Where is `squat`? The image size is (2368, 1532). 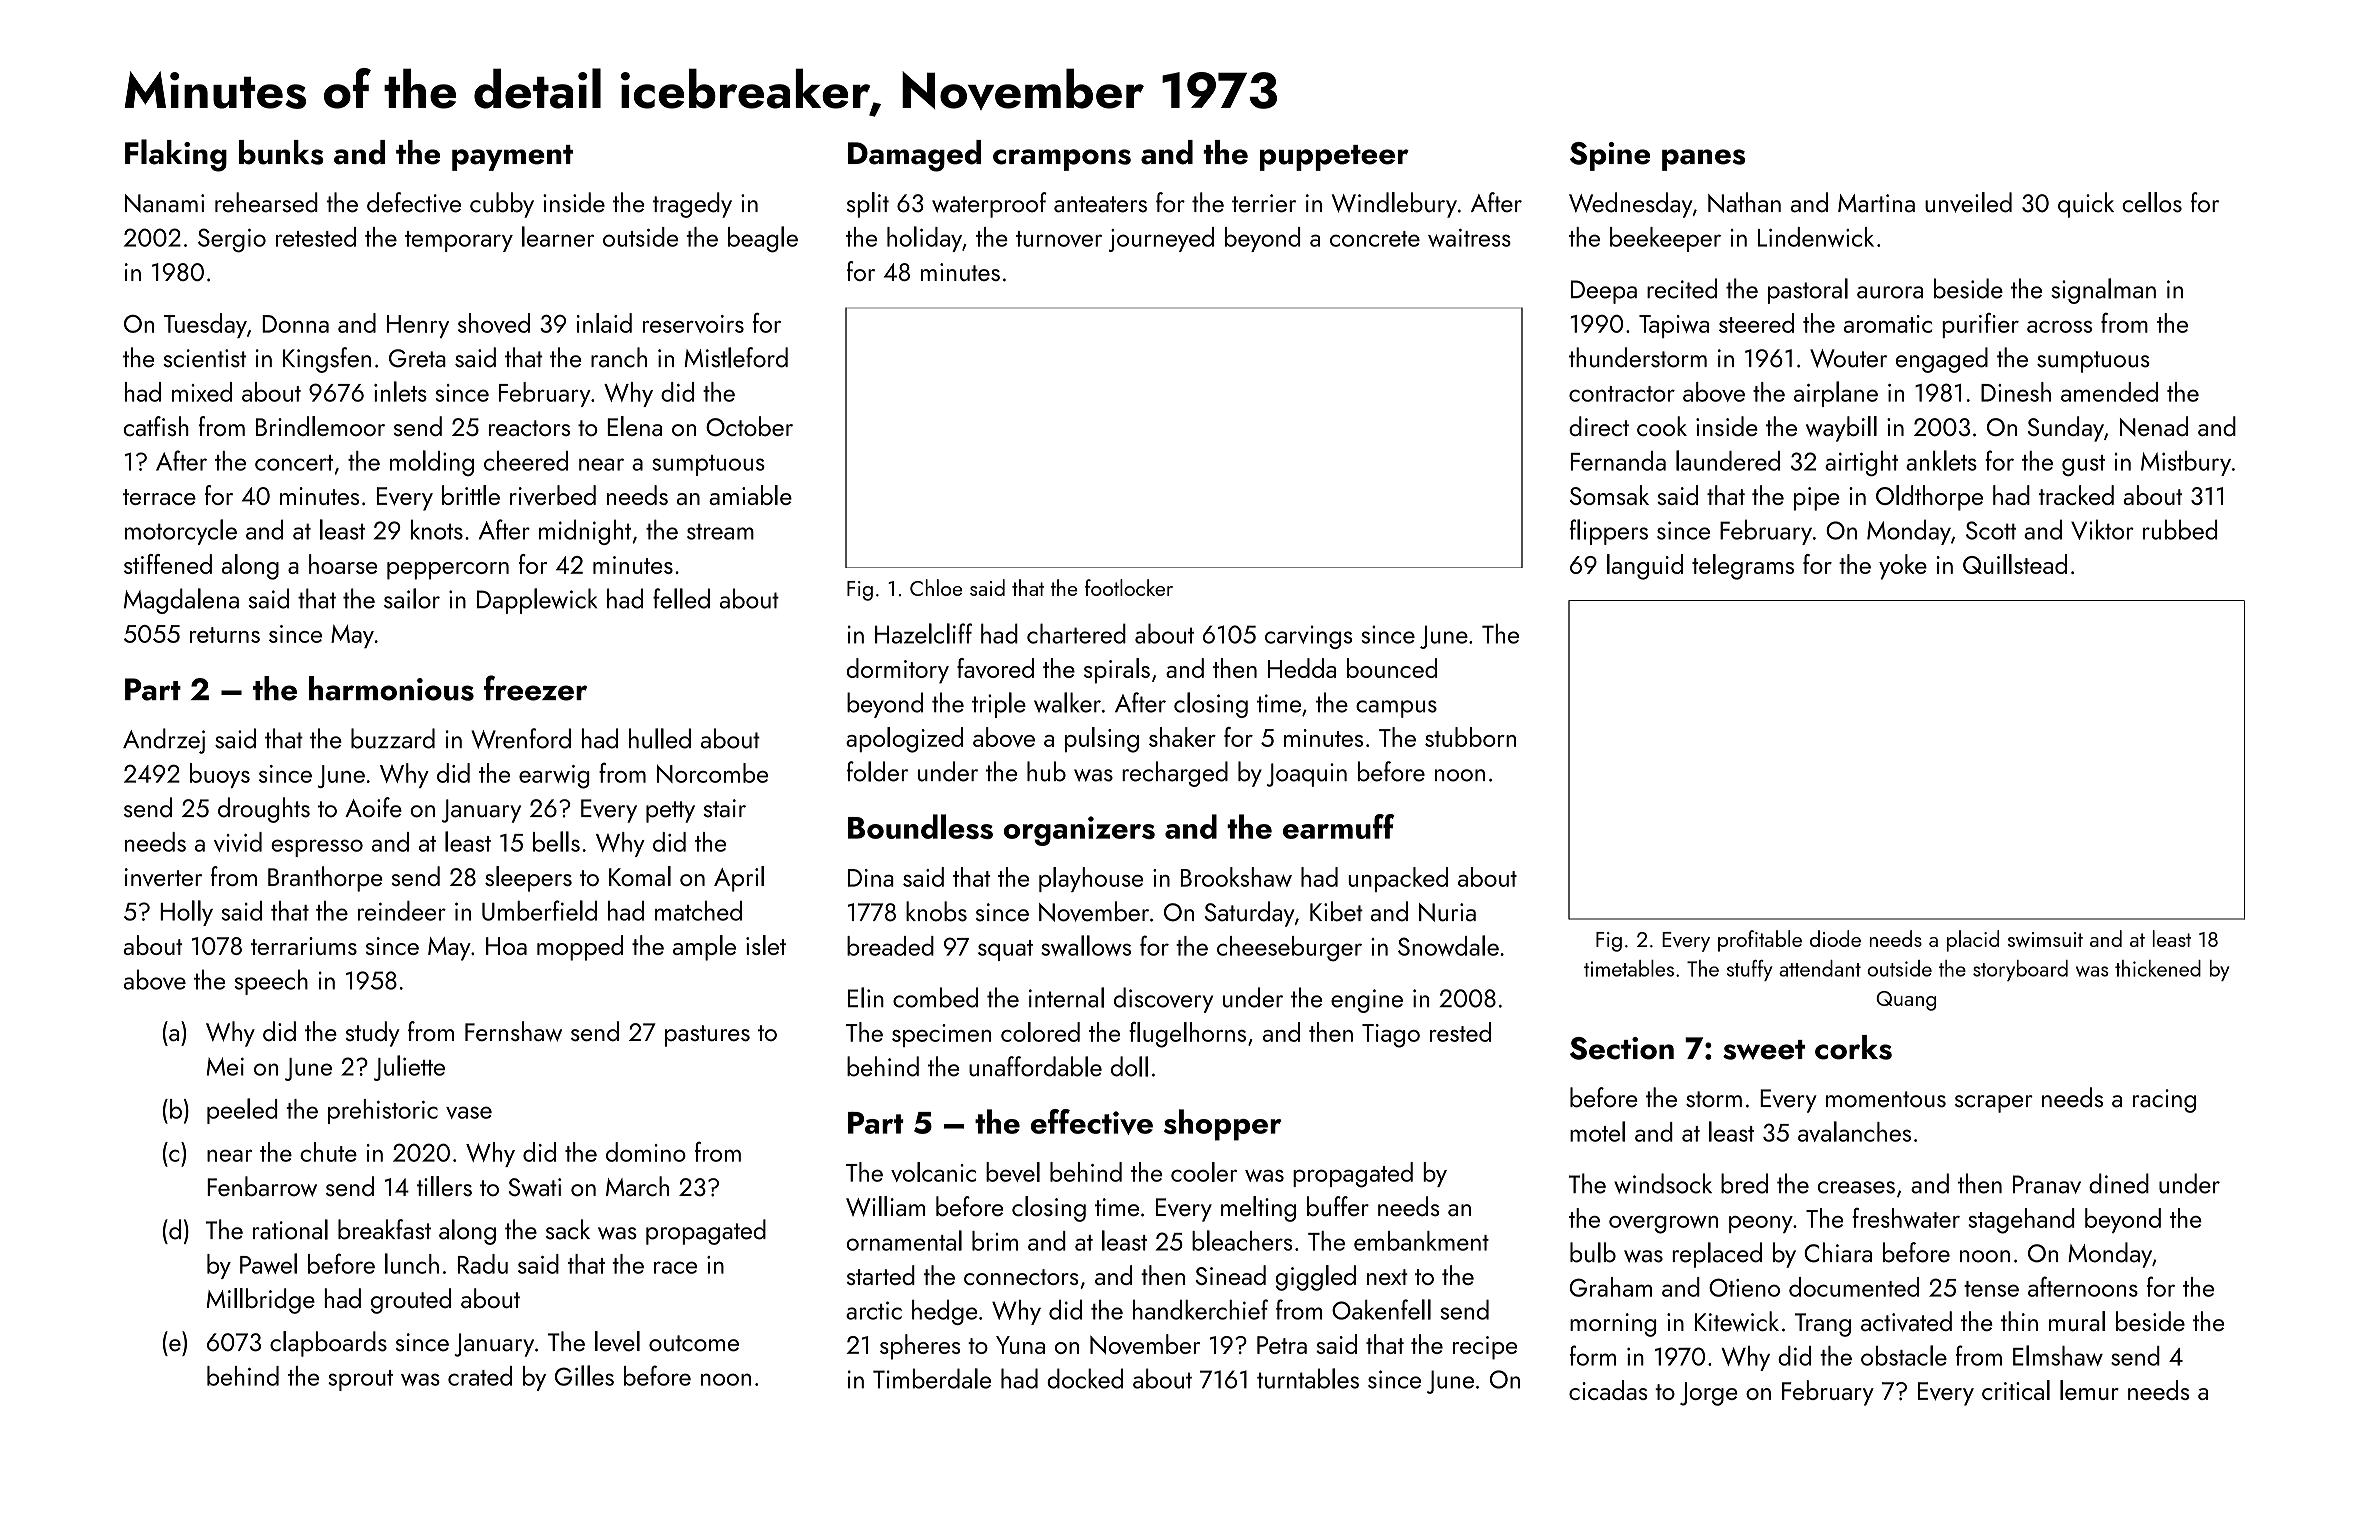
squat is located at coordinates (1005, 950).
